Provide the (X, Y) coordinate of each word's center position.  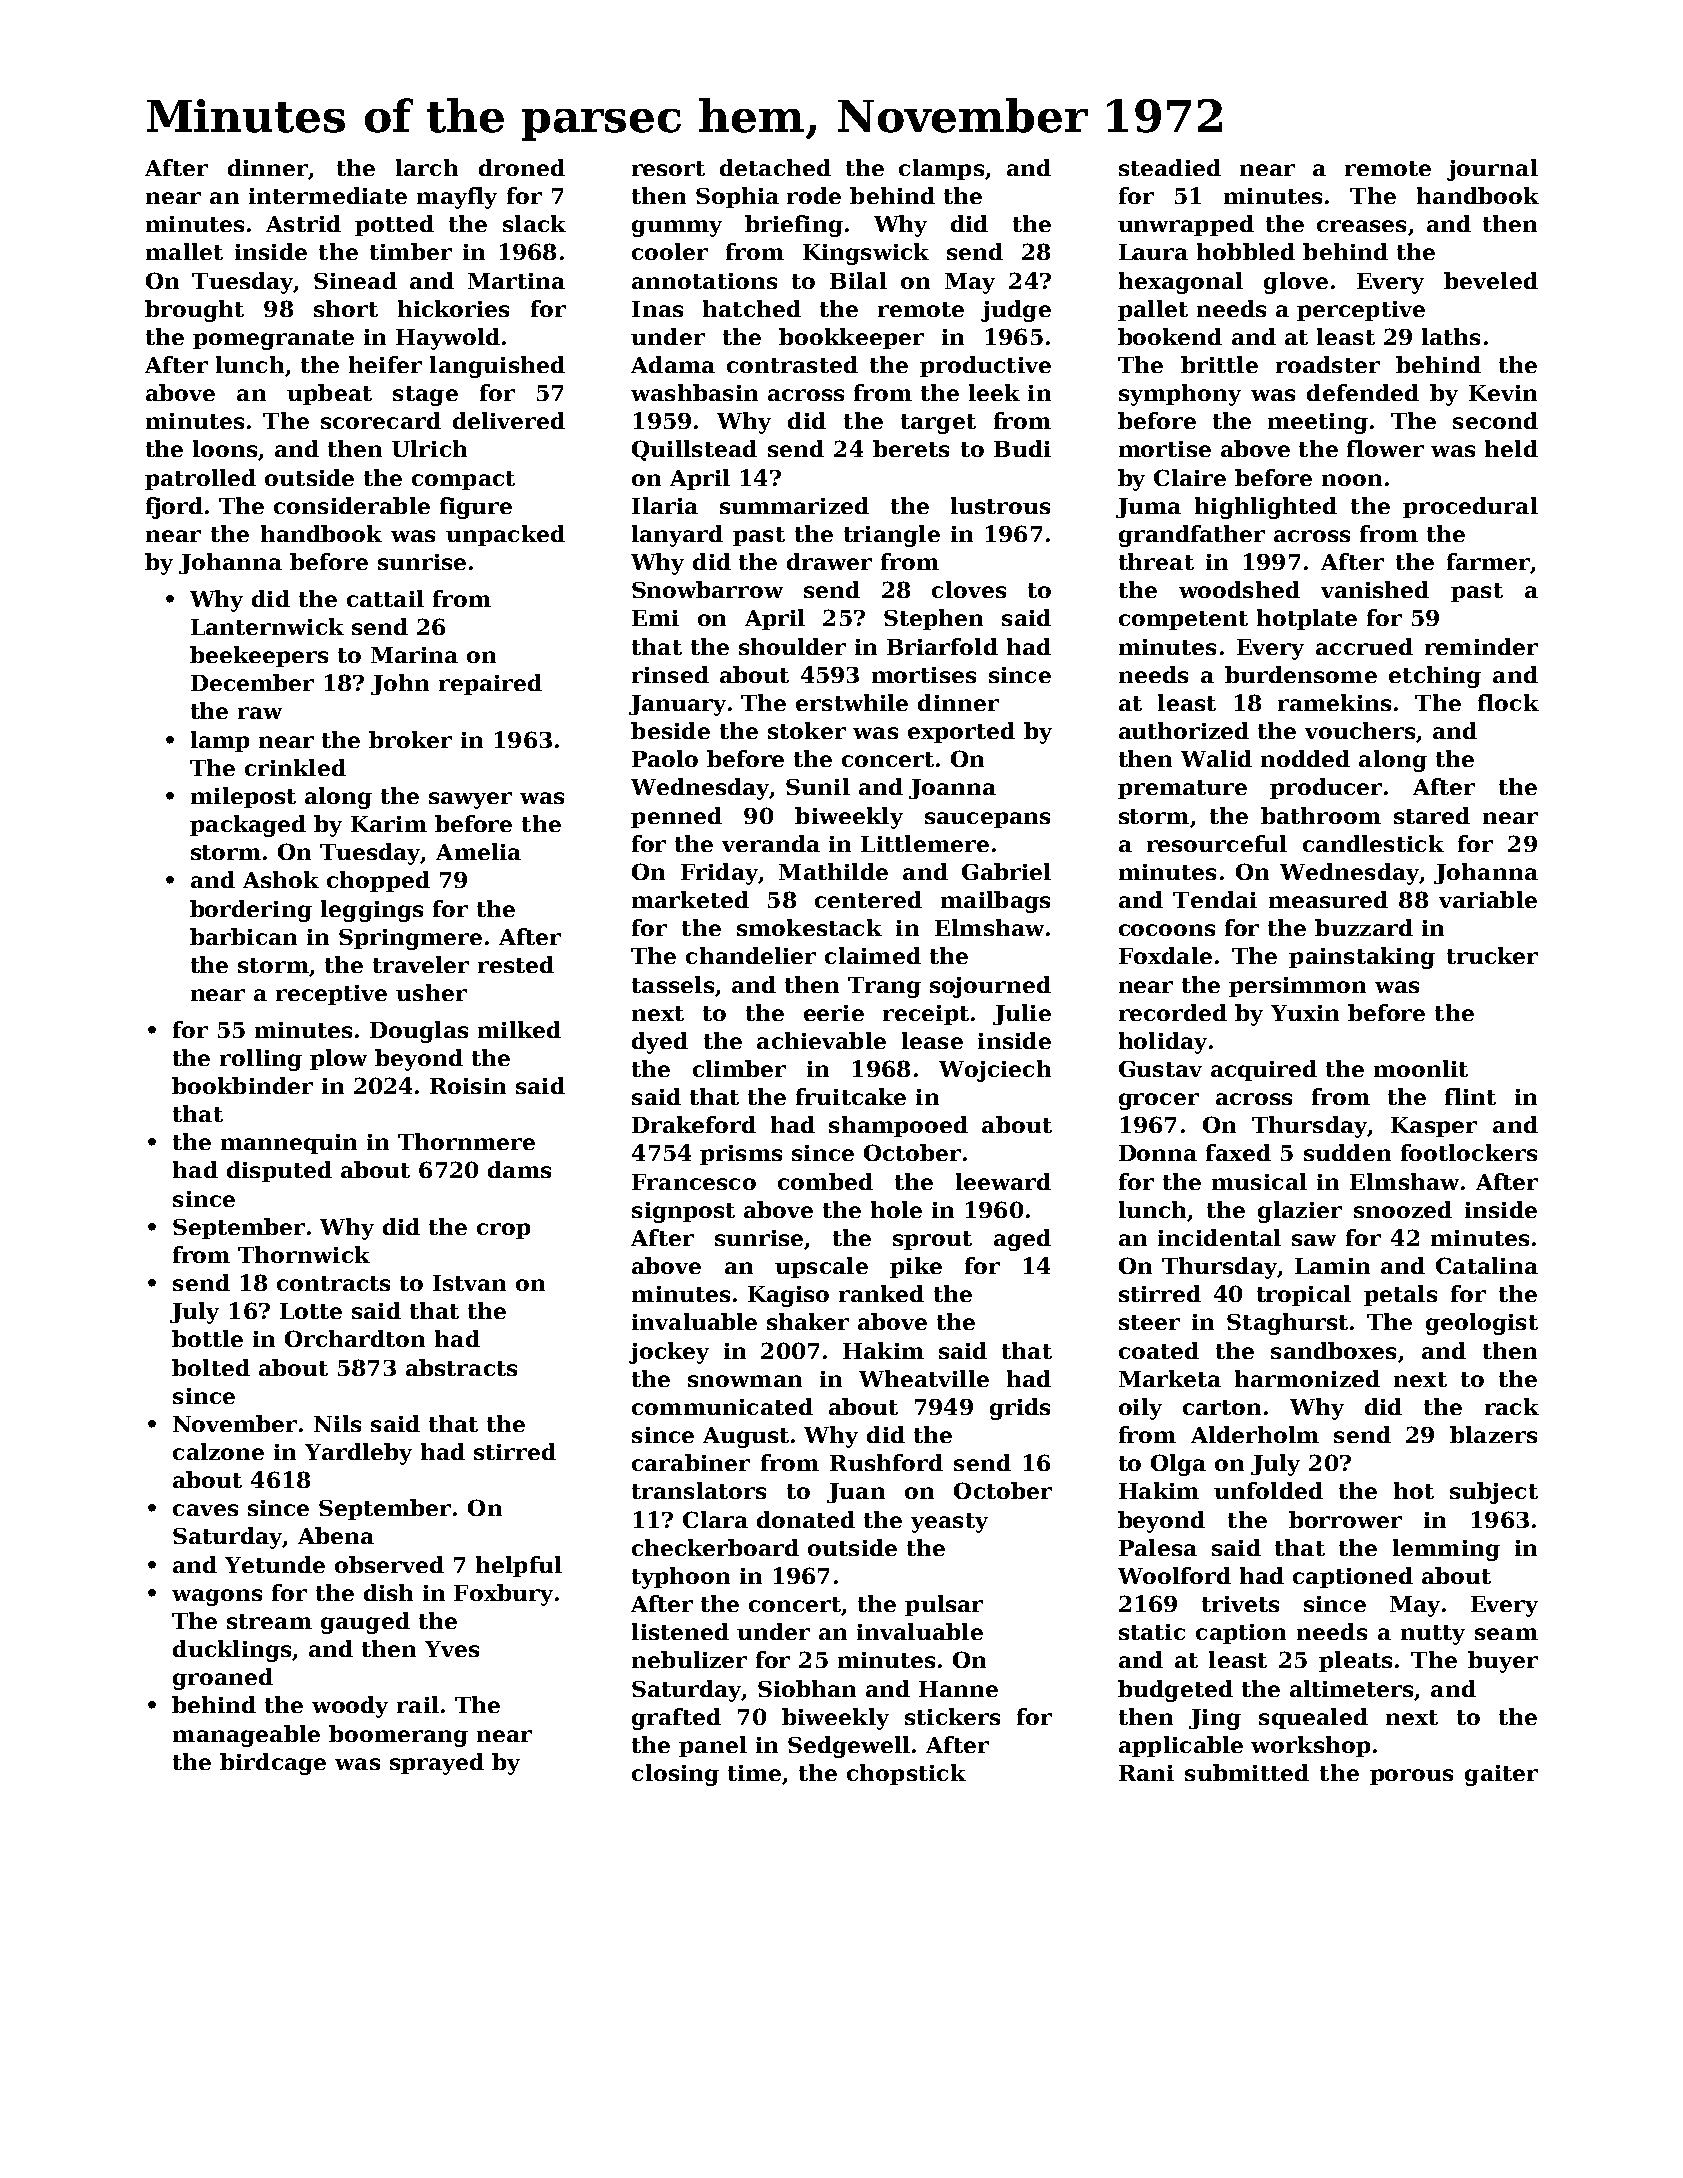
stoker (807, 730)
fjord (174, 508)
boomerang (398, 1736)
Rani (1146, 1773)
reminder (1481, 646)
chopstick (906, 1774)
